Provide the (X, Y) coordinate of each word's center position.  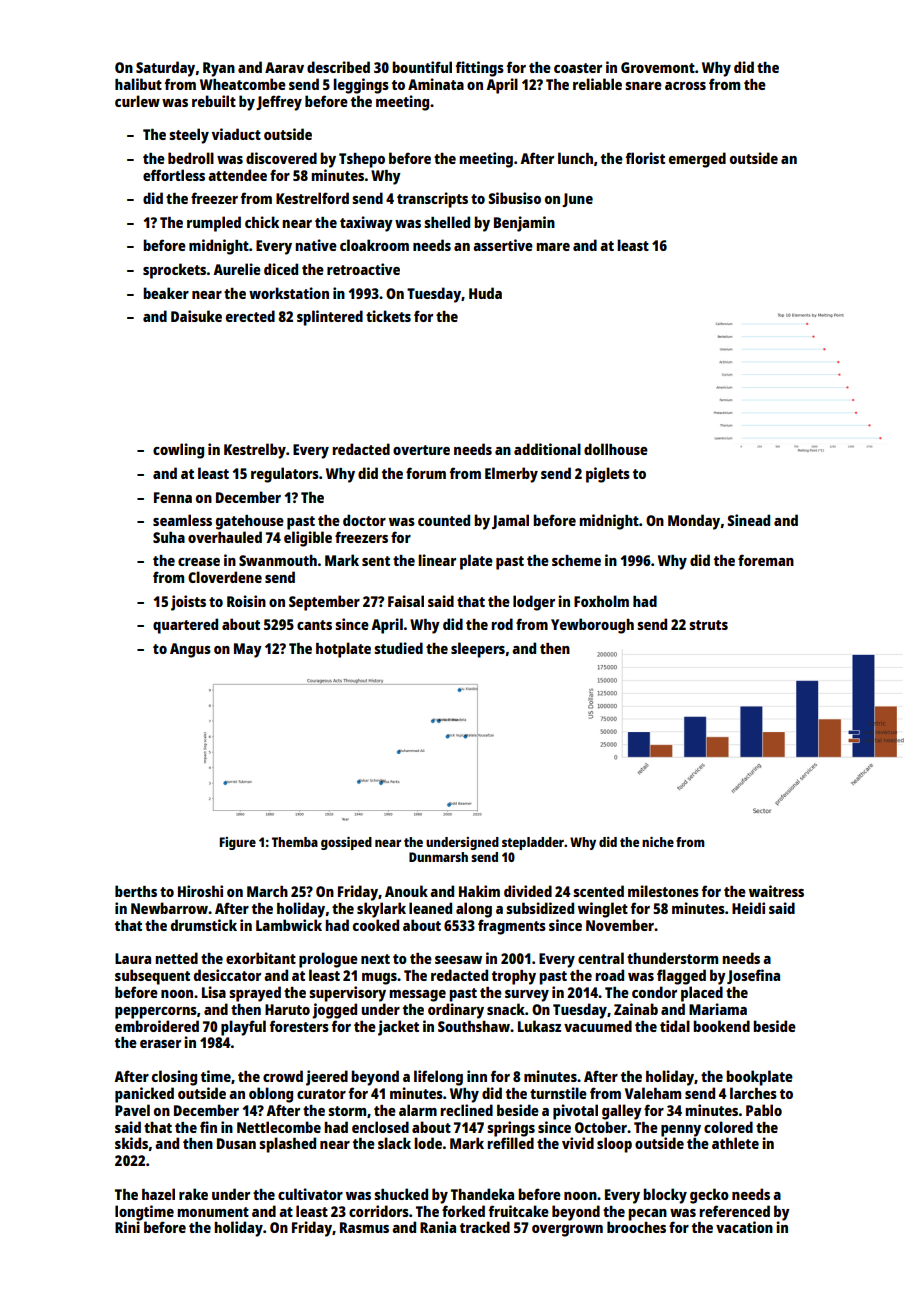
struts (708, 625)
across (685, 86)
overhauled (225, 537)
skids (131, 1143)
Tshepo (362, 160)
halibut (138, 84)
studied (398, 648)
